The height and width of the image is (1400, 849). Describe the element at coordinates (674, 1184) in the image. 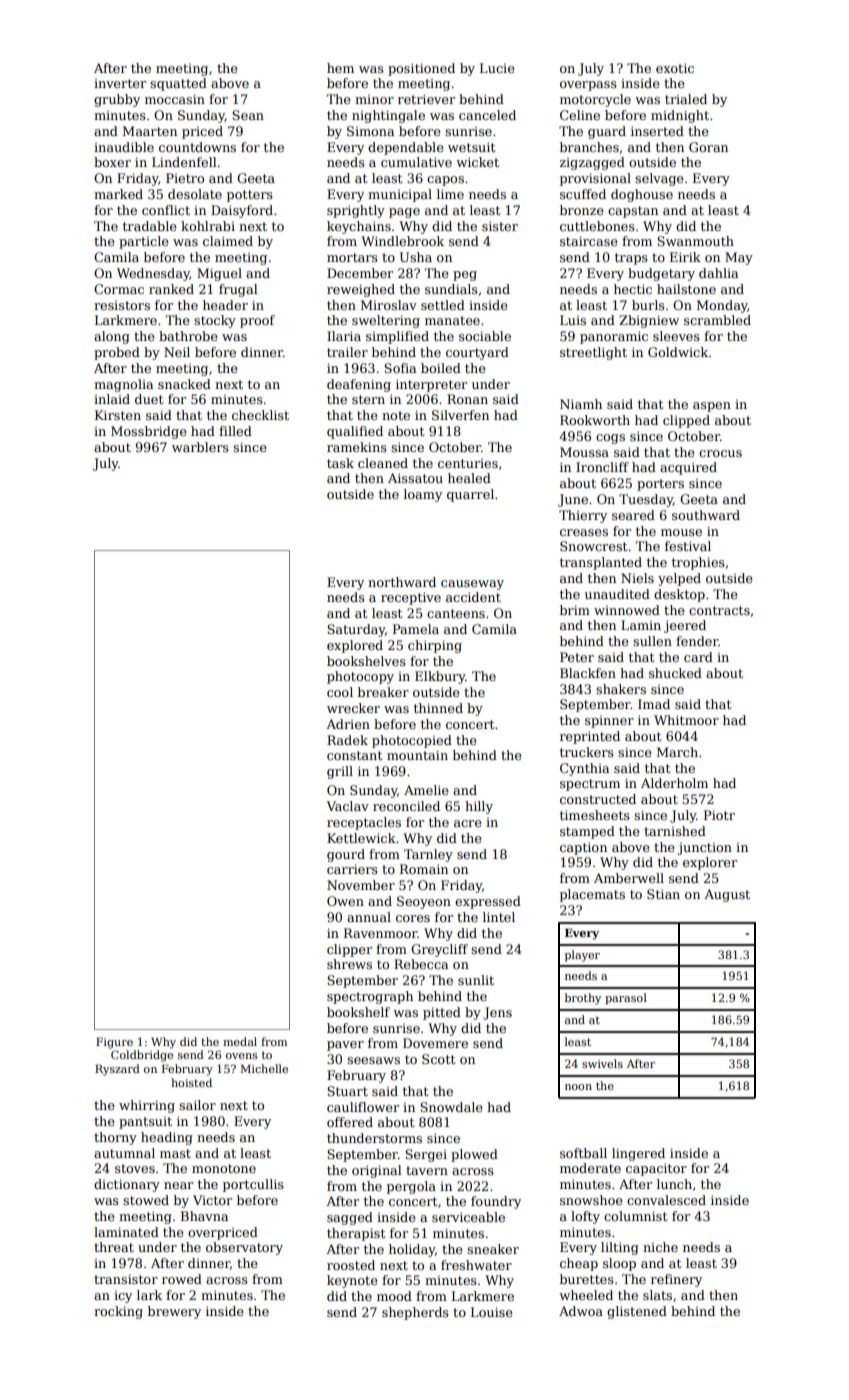

I see `lunch` at that location.
